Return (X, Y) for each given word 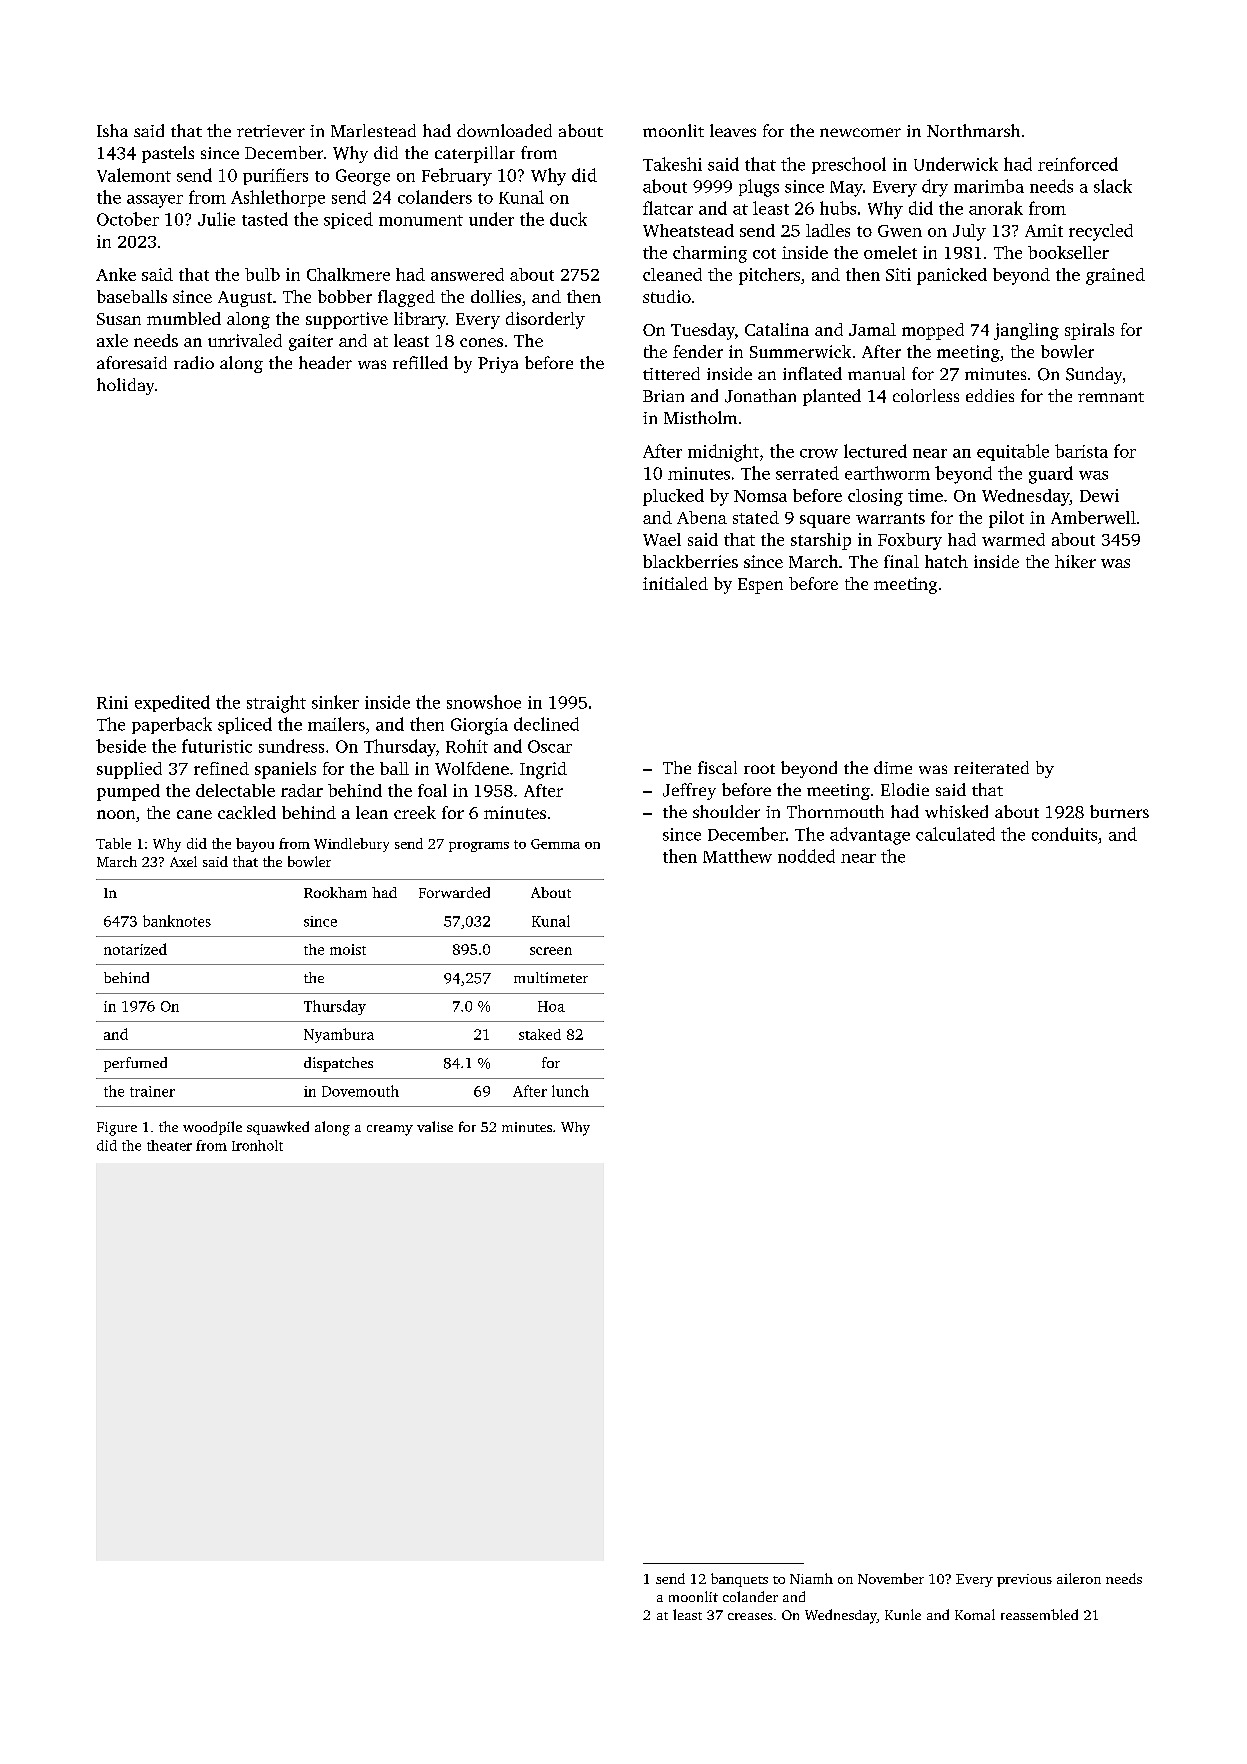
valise (435, 1126)
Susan (119, 319)
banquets (739, 1580)
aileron (1079, 1578)
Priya (498, 365)
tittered (671, 373)
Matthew (737, 856)
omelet (890, 252)
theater (169, 1145)
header (325, 362)
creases (750, 1616)
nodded (806, 856)
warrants (890, 518)
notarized (135, 949)
